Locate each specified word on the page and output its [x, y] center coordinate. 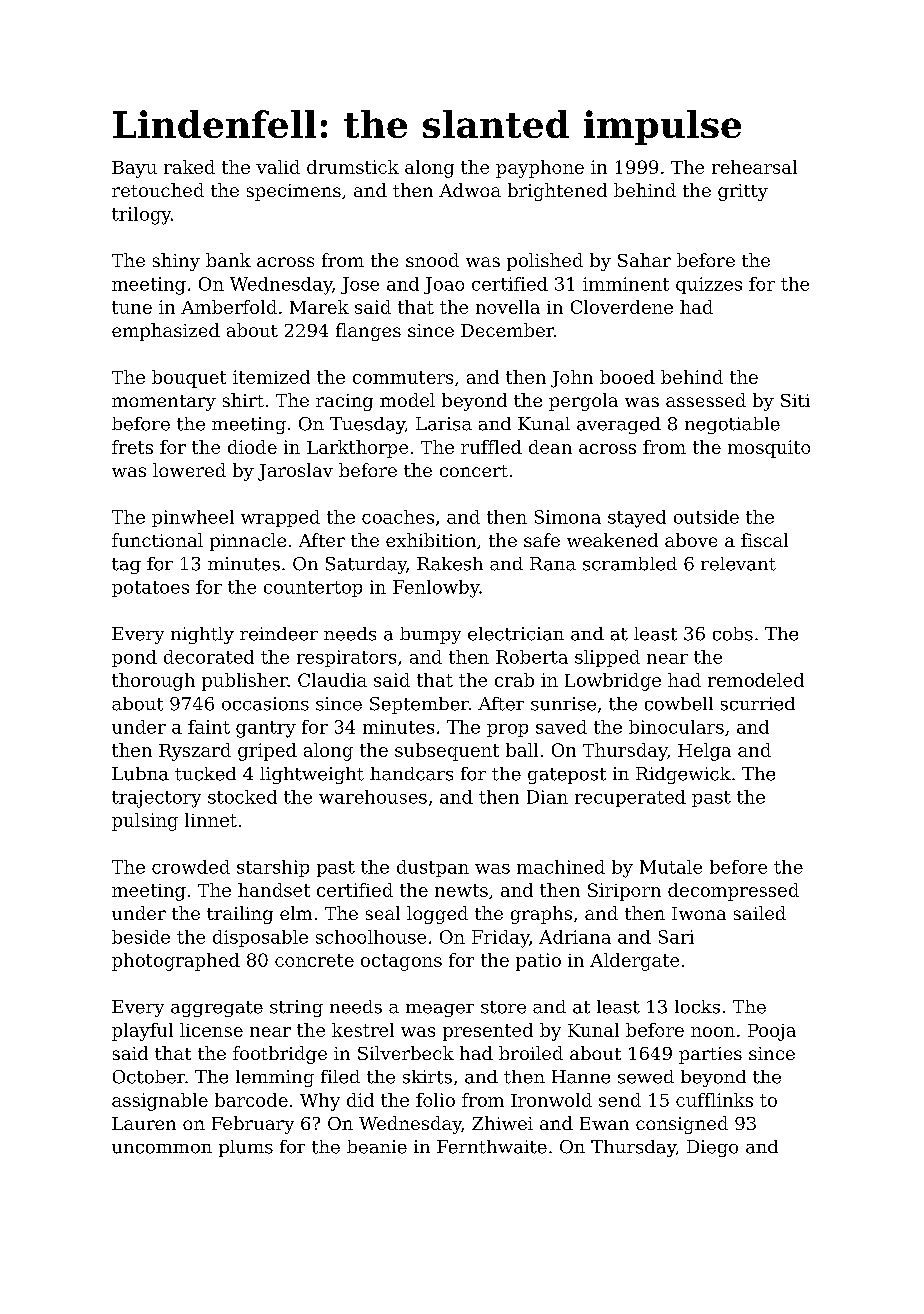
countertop [313, 589]
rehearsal [754, 167]
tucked [205, 774]
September [419, 705]
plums [246, 1148]
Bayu [134, 169]
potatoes [150, 589]
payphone [540, 169]
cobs [733, 634]
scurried [758, 704]
